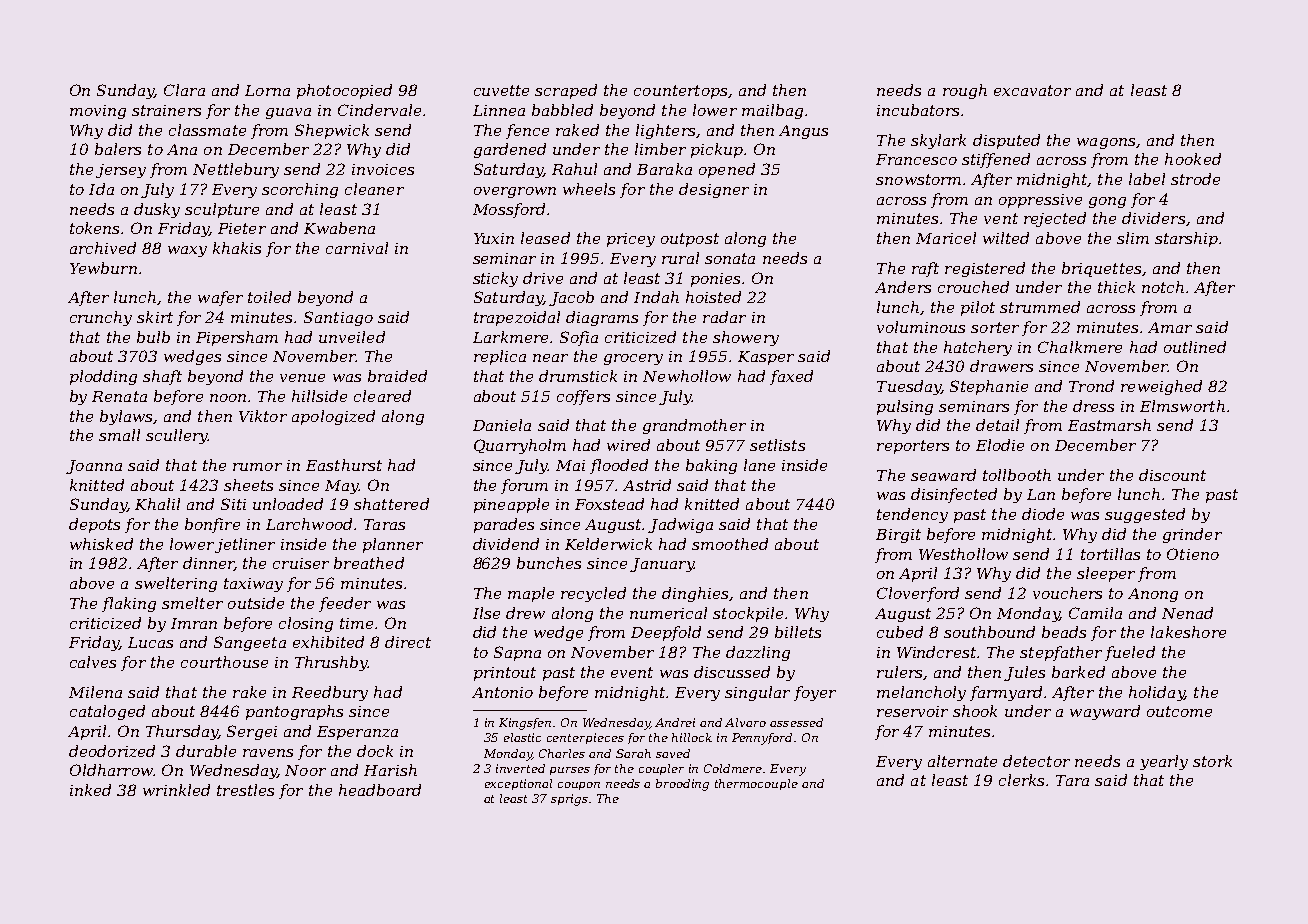 The height and width of the image is (924, 1308). I want to click on snowstorm, so click(918, 179).
